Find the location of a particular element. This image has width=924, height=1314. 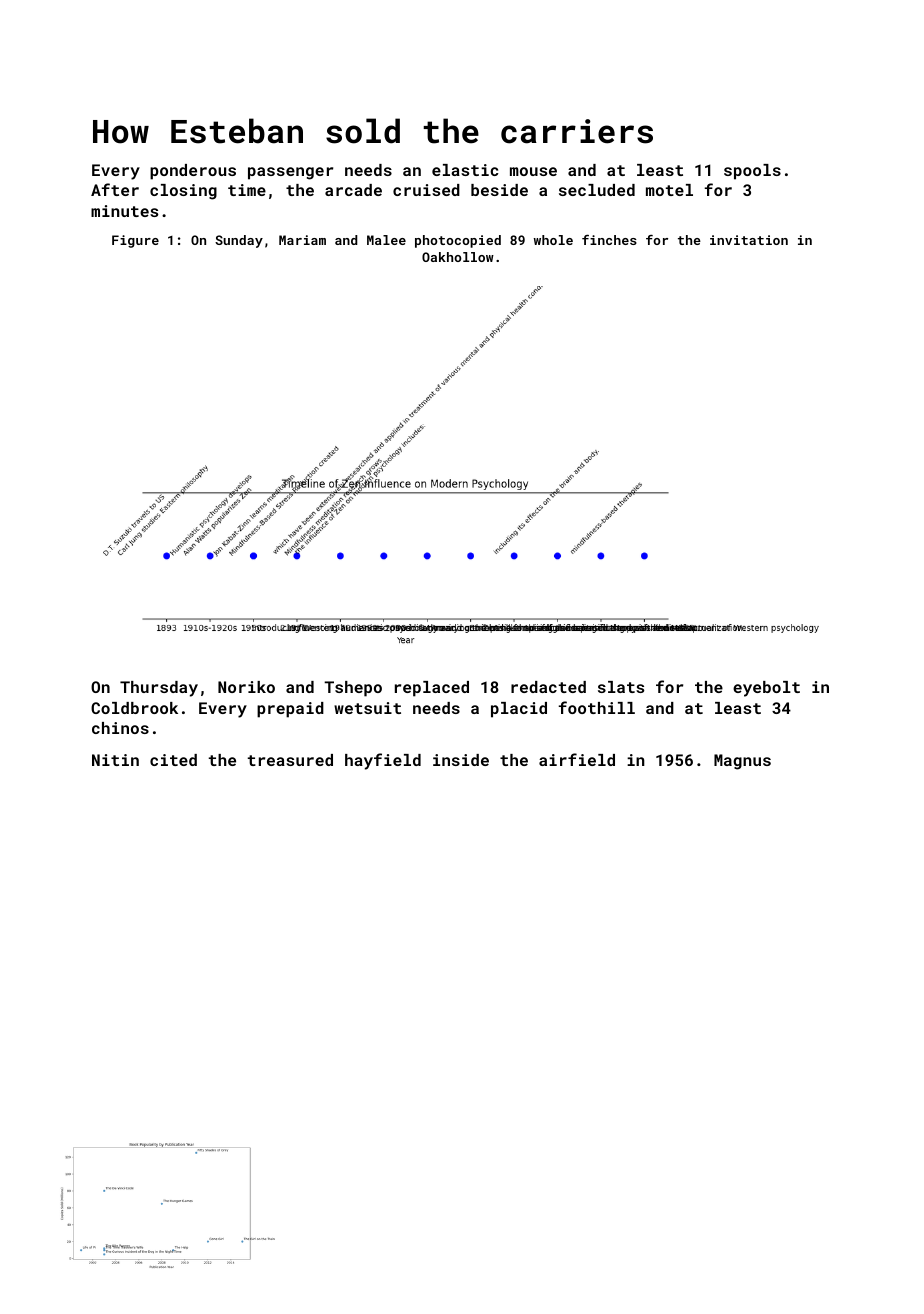

redacted is located at coordinates (548, 687).
